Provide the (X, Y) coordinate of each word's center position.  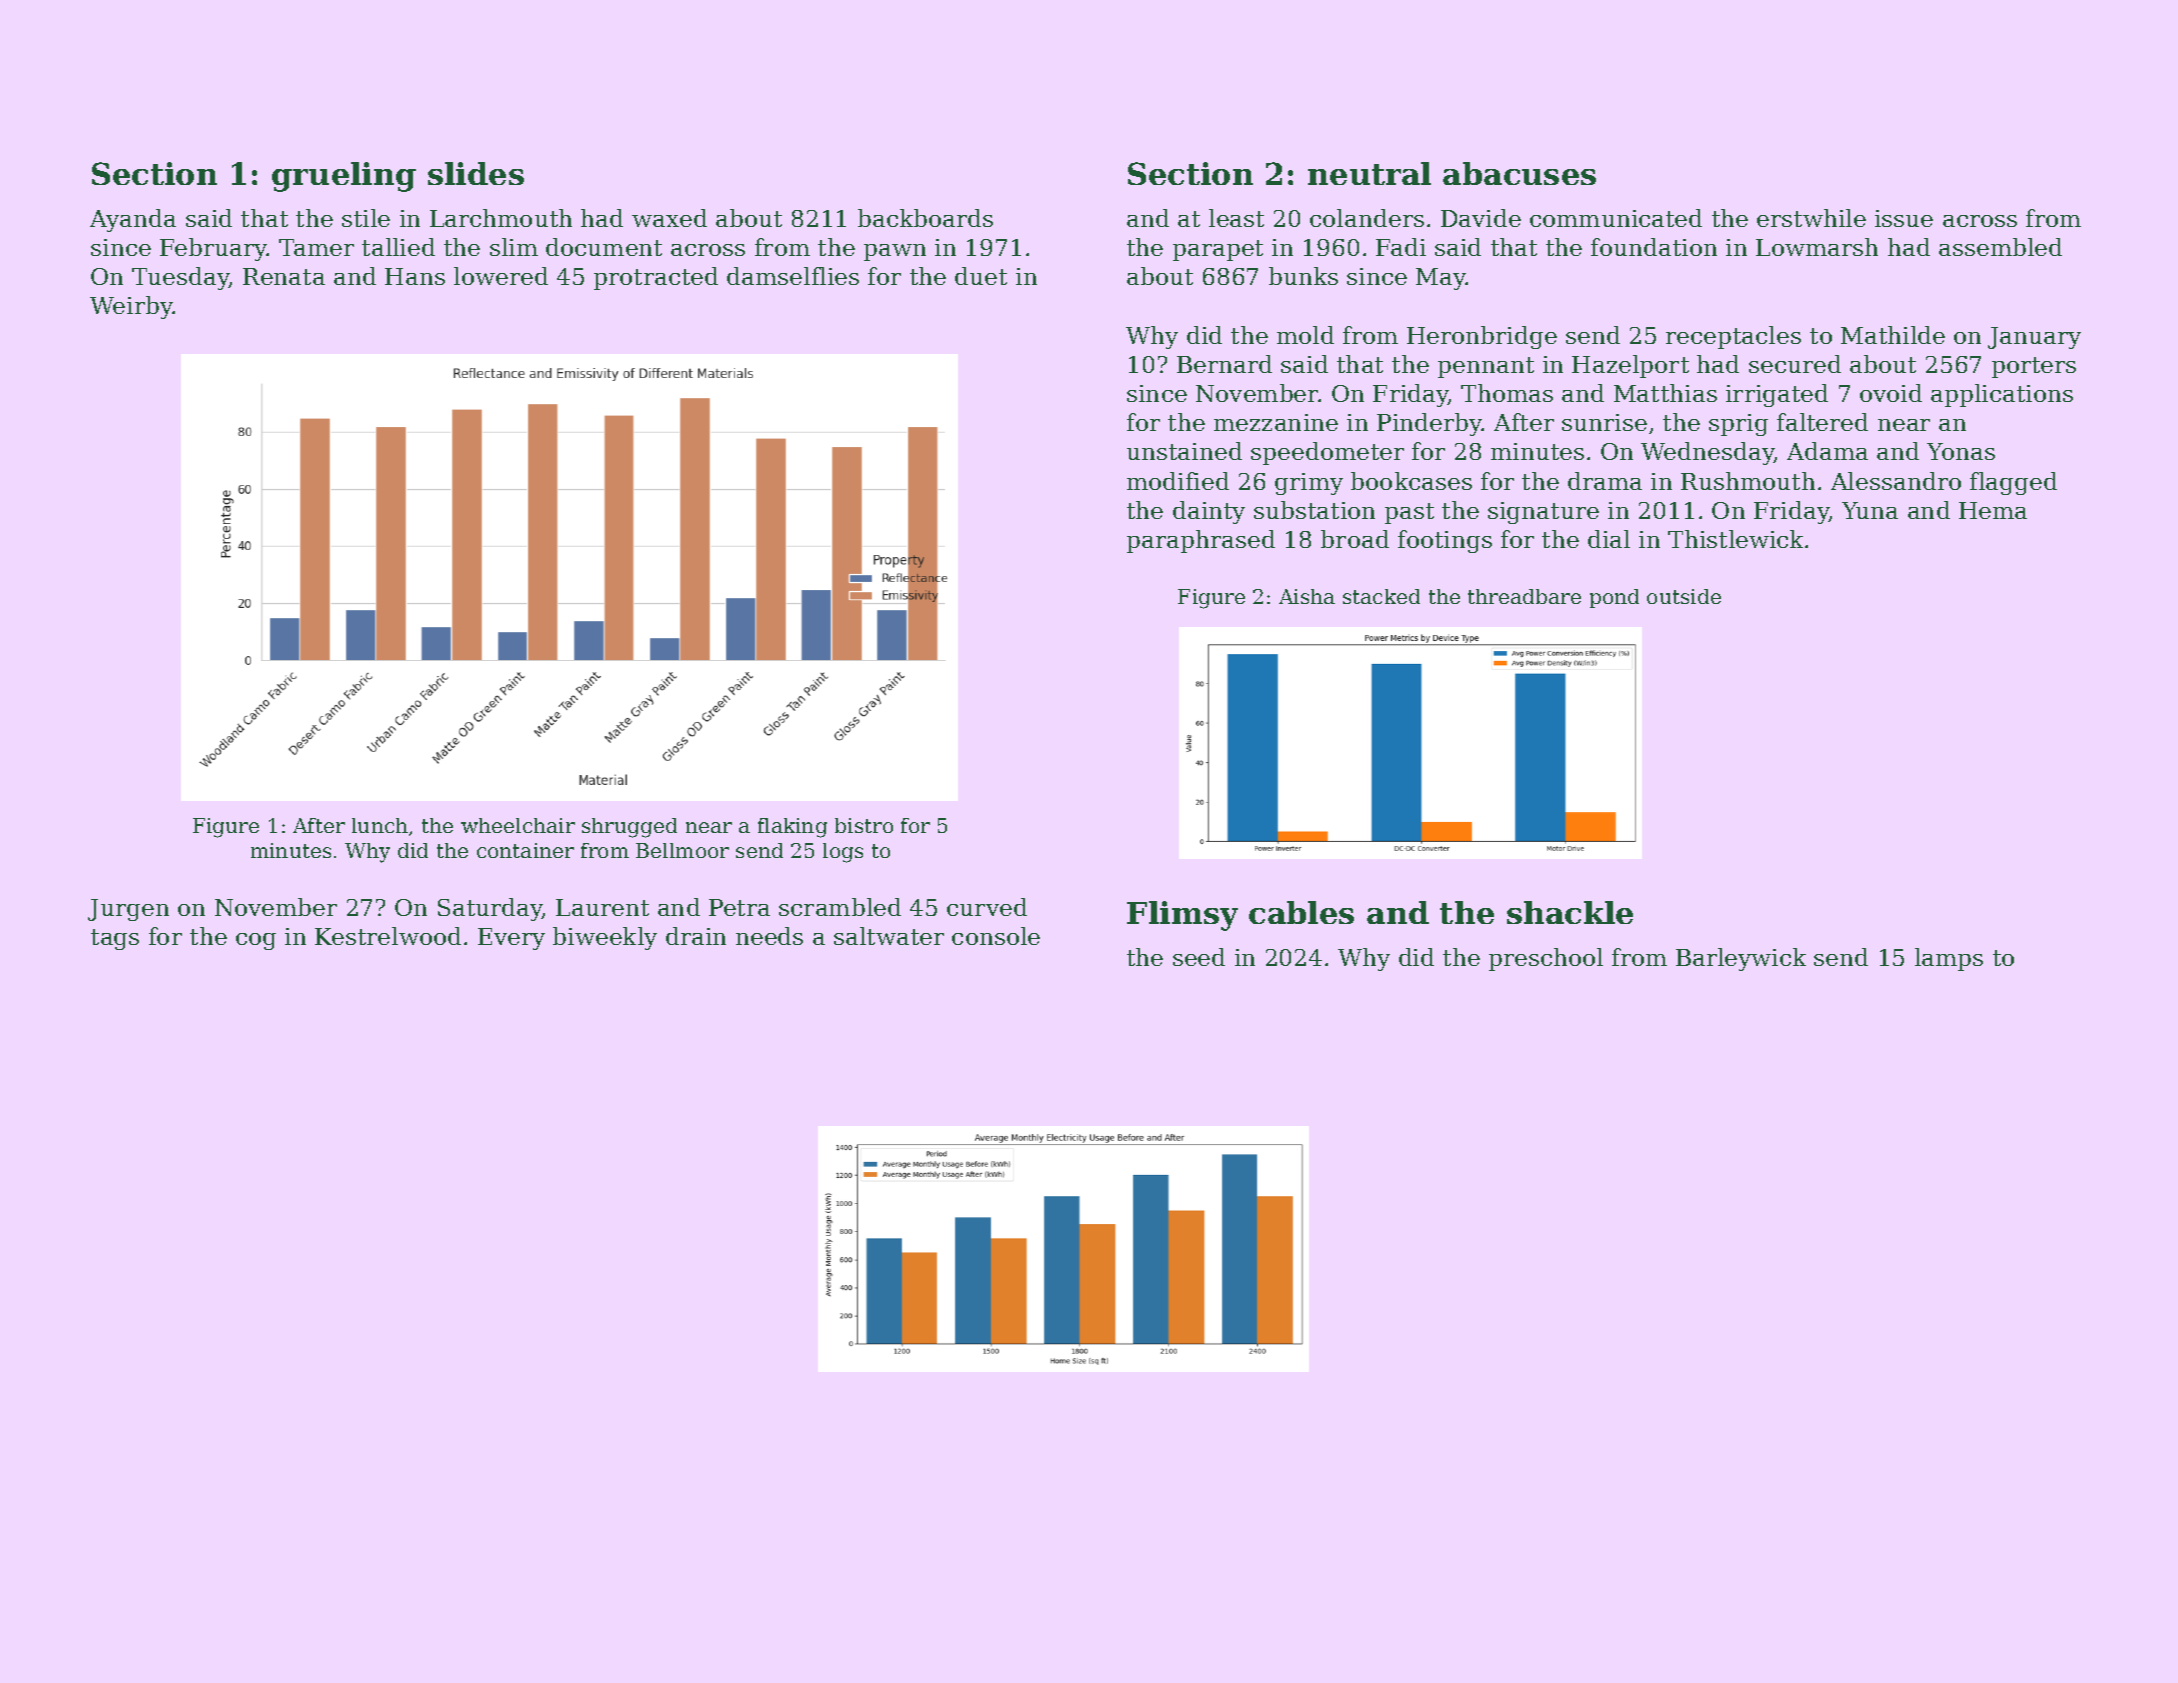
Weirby (131, 307)
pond (1614, 598)
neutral (1369, 173)
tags (115, 939)
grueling (344, 177)
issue (1904, 218)
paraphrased (1201, 541)
